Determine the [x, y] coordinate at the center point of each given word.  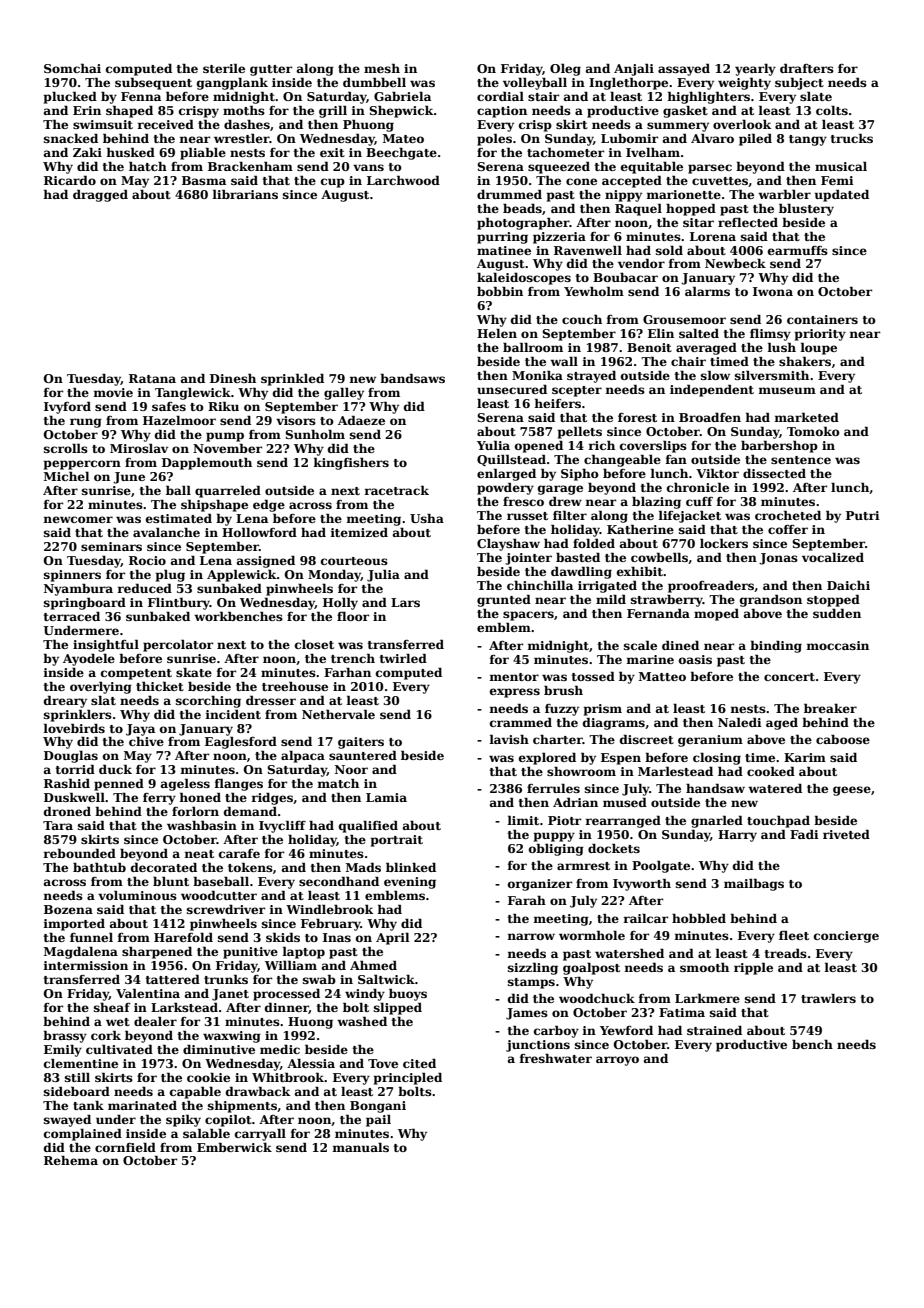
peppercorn [82, 465]
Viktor [717, 473]
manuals [360, 1147]
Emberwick [234, 1147]
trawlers [828, 998]
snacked [71, 138]
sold [669, 250]
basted [578, 557]
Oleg [565, 69]
